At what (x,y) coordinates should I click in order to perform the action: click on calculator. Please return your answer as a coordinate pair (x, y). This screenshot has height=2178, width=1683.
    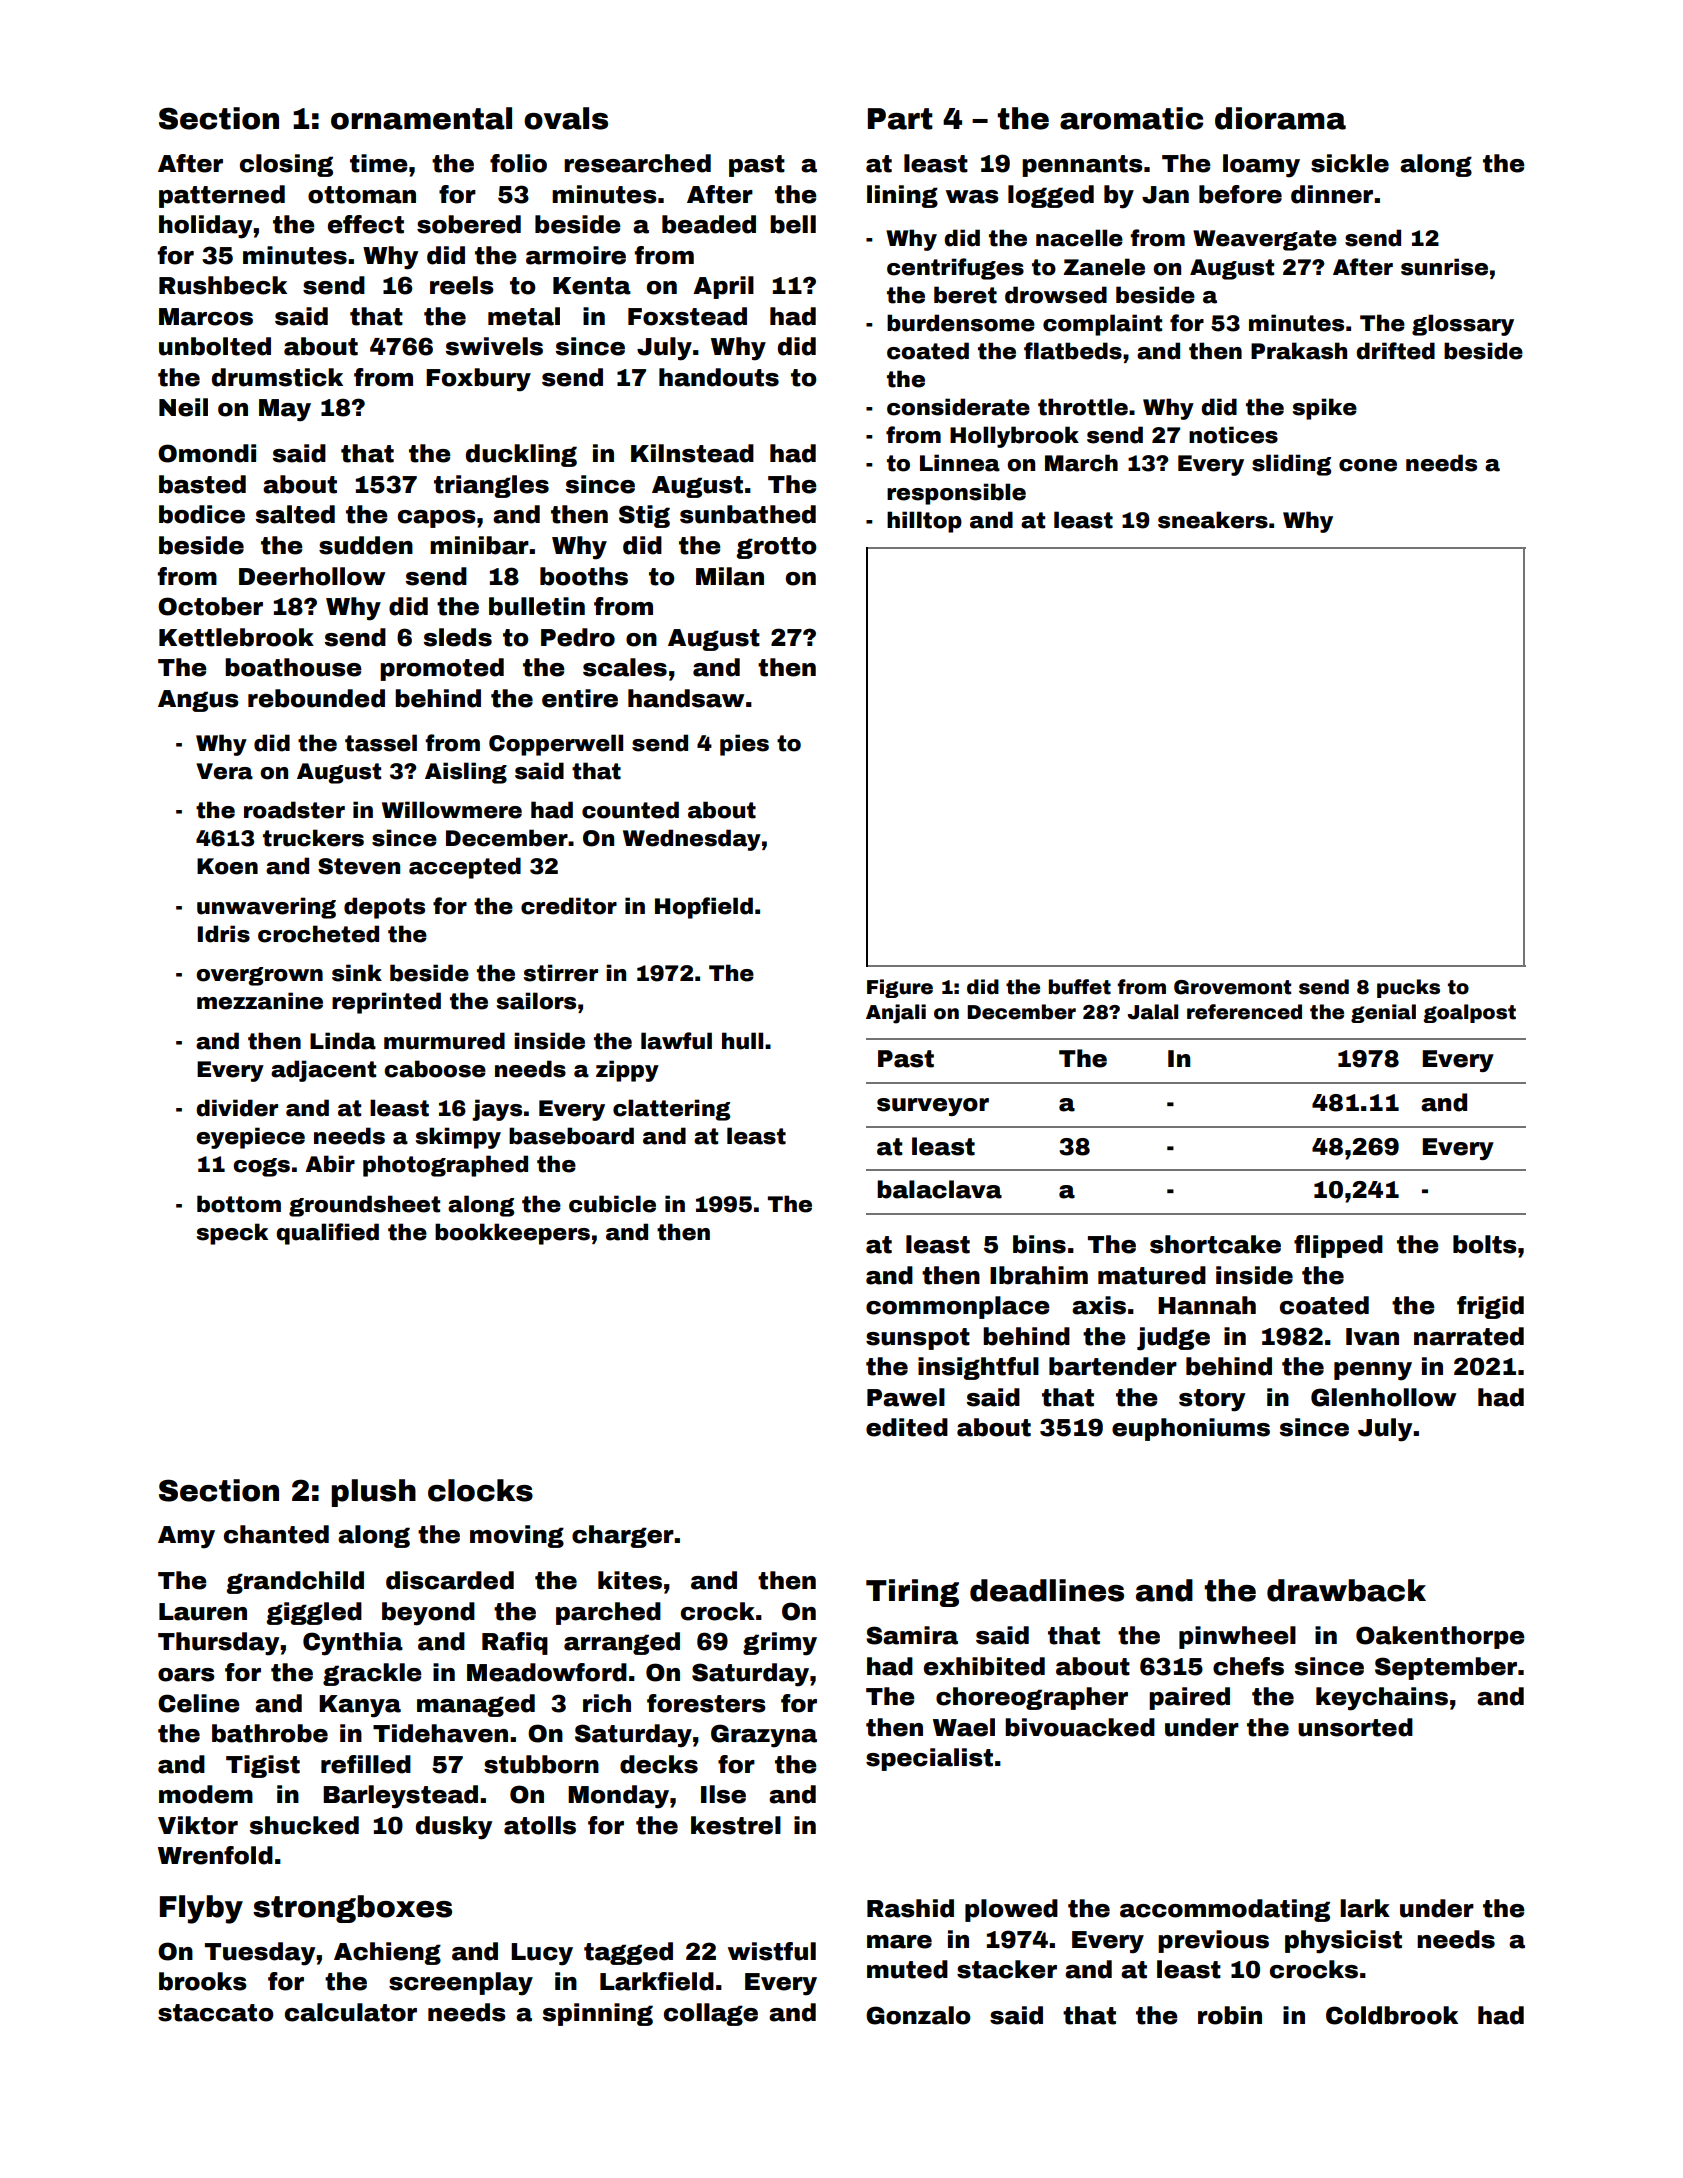
    Looking at the image, I should click on (351, 2012).
